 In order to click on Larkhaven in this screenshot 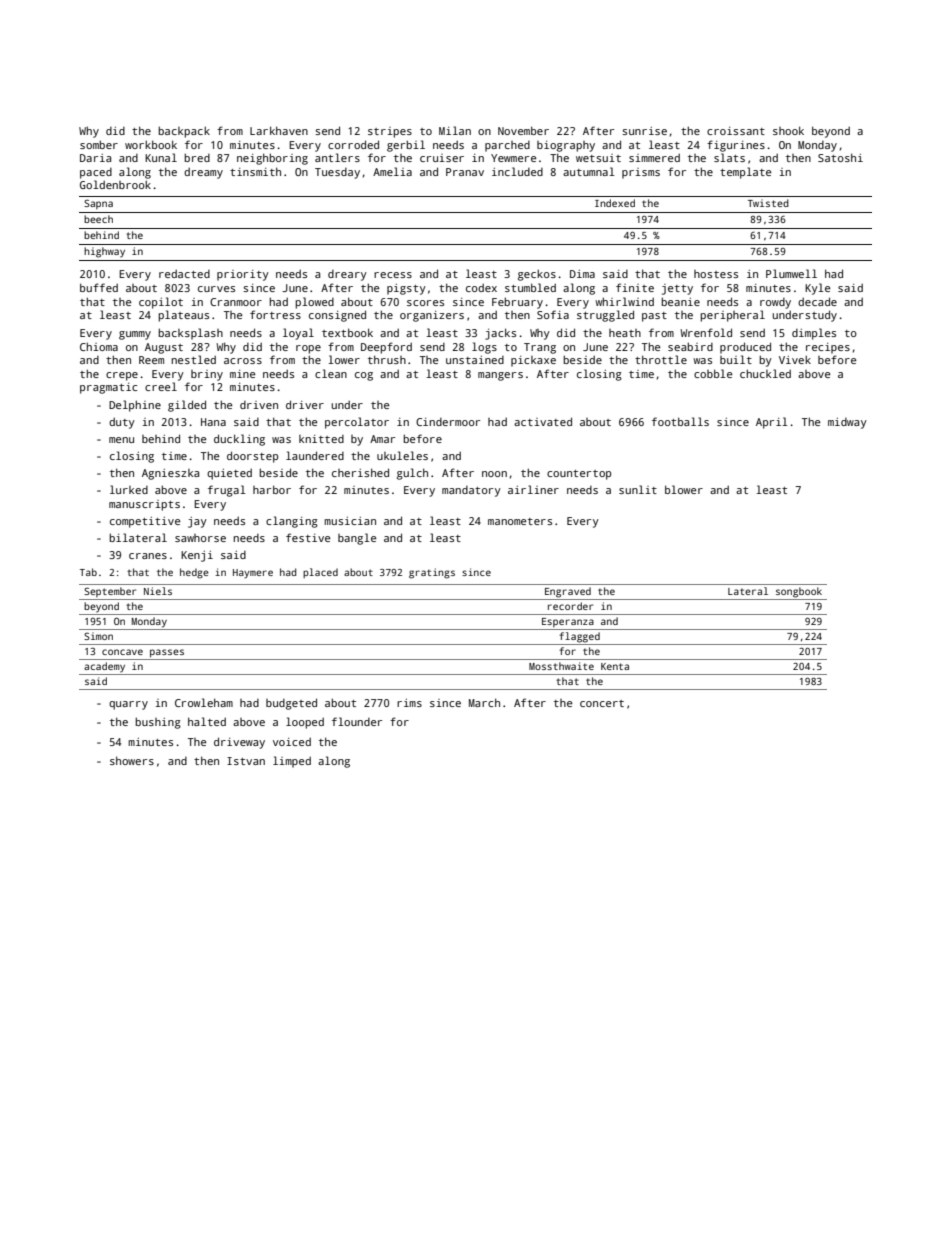, I will do `click(279, 130)`.
